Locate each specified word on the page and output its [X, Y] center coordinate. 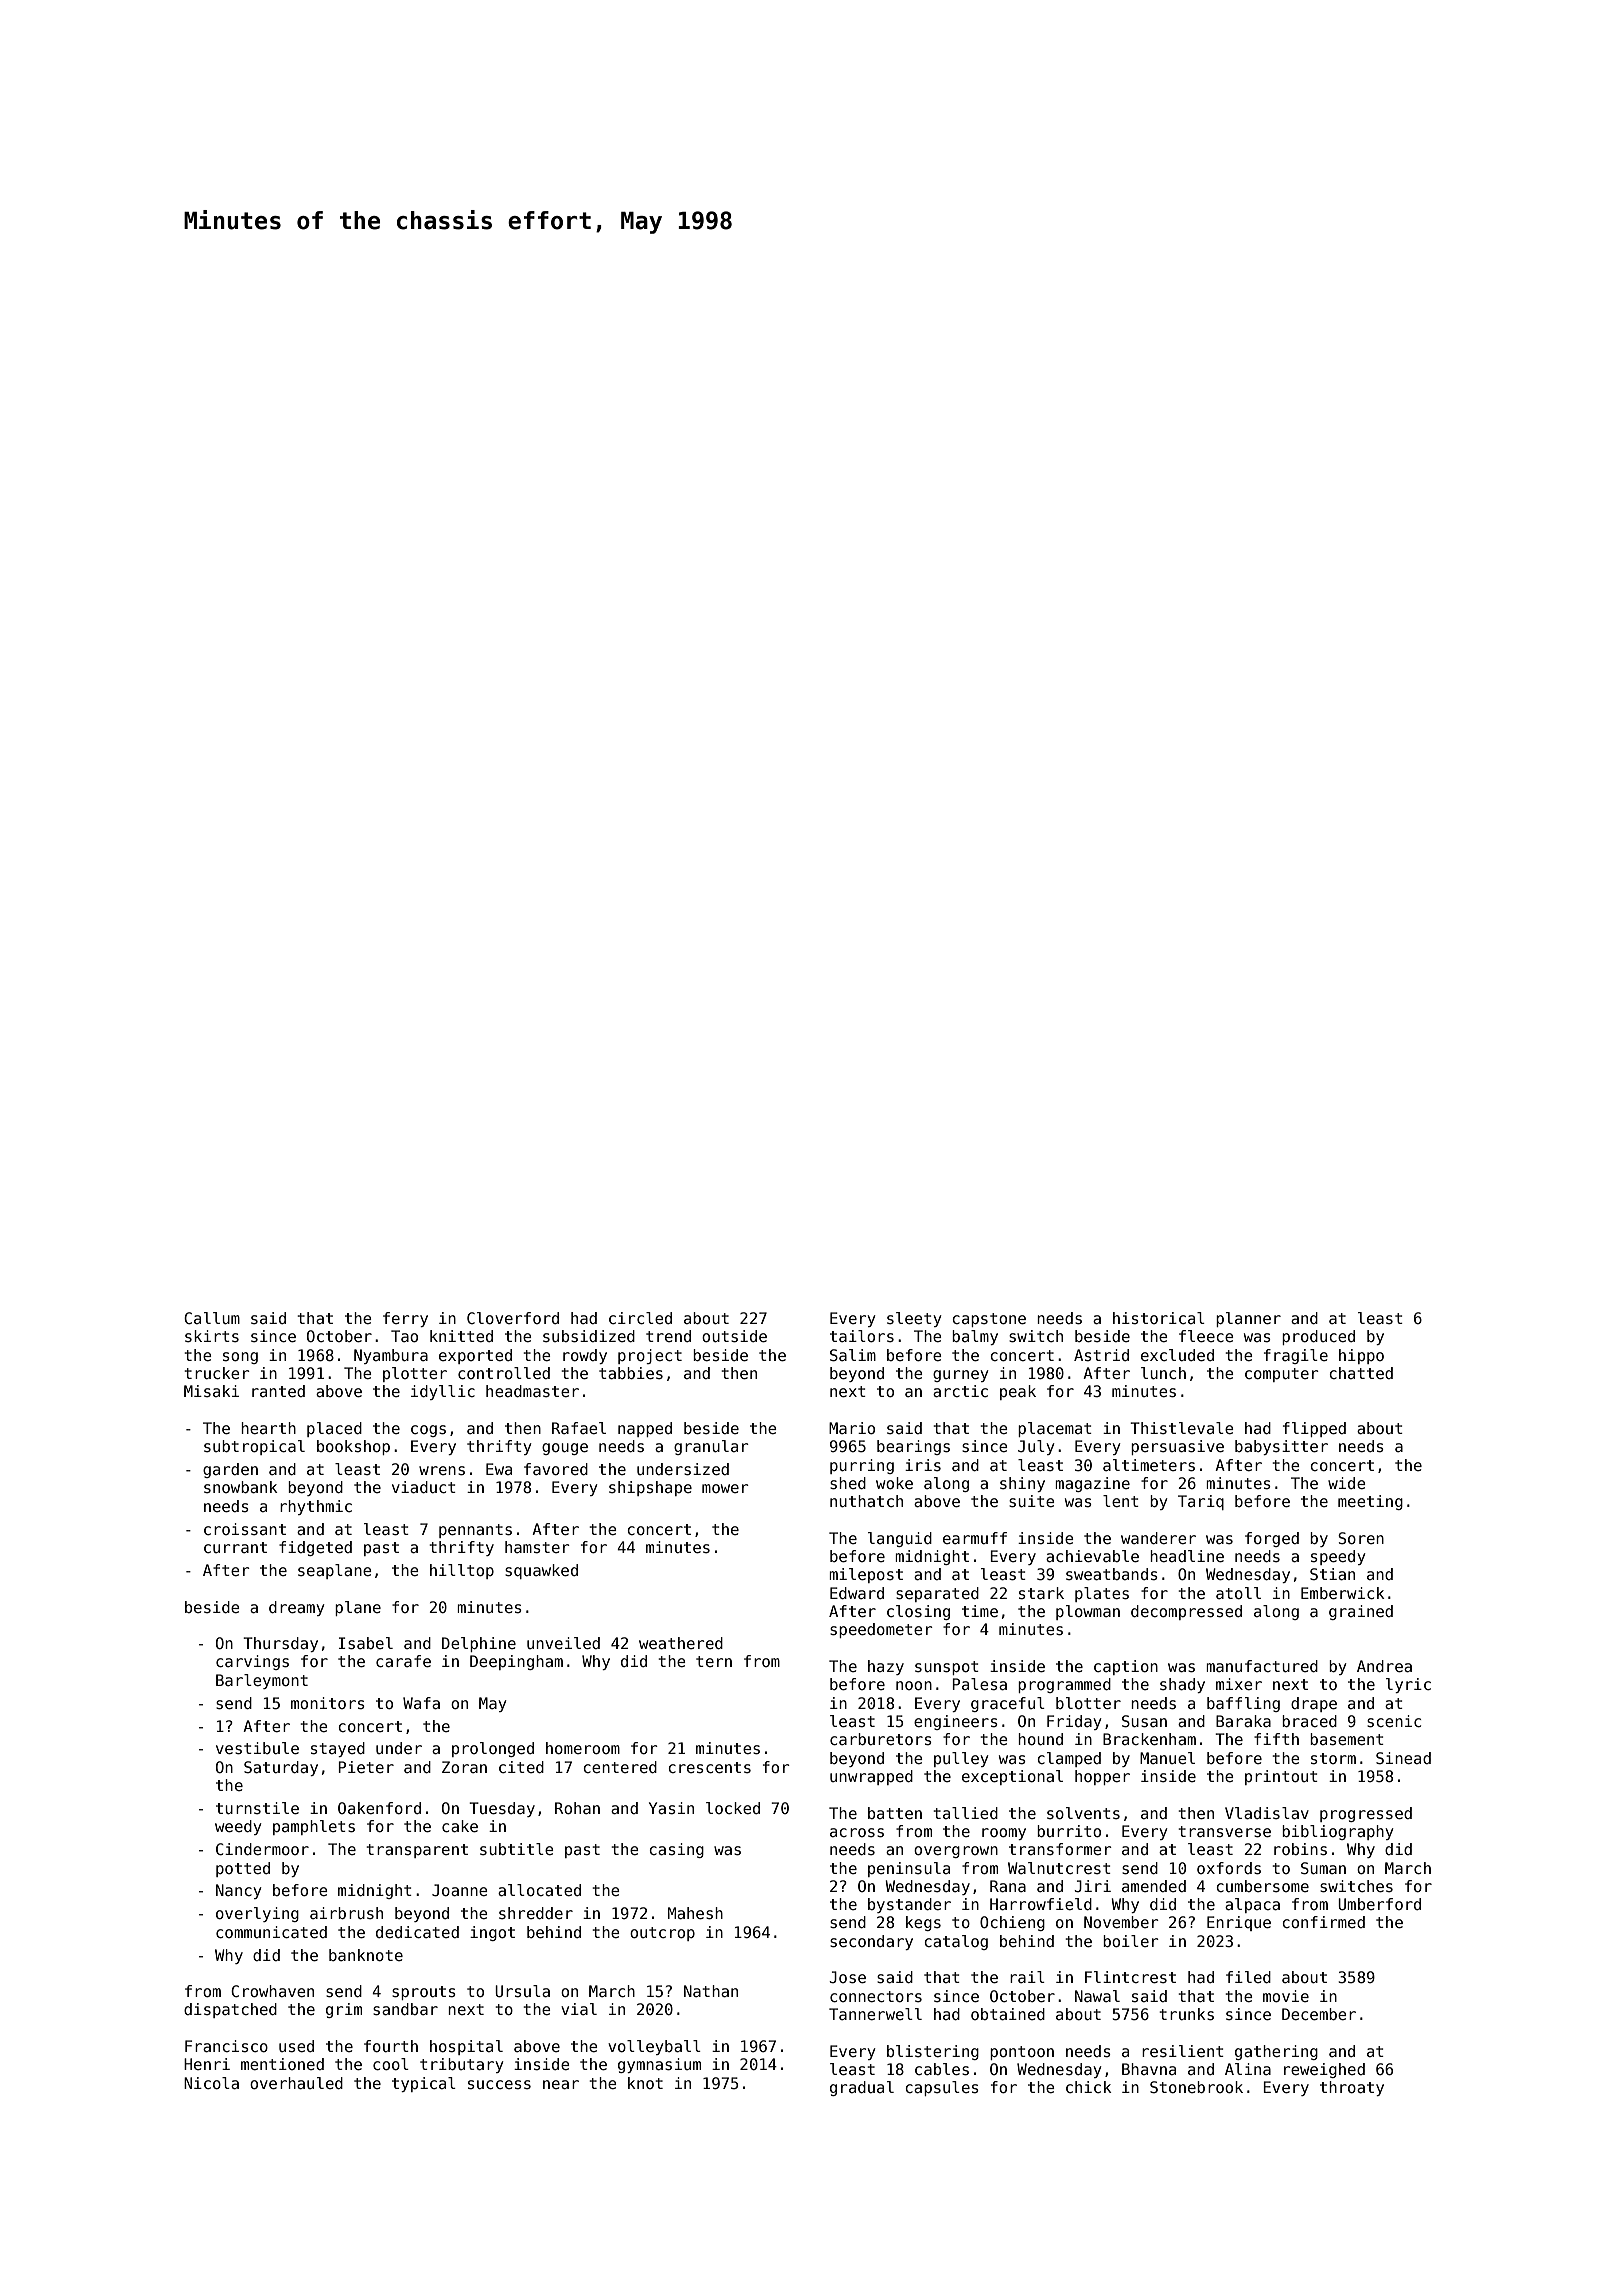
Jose [848, 1977]
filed [1248, 1977]
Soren [1361, 1538]
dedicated [417, 1932]
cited [521, 1767]
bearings [913, 1447]
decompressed [1186, 1612]
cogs [428, 1431]
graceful [1008, 1704]
